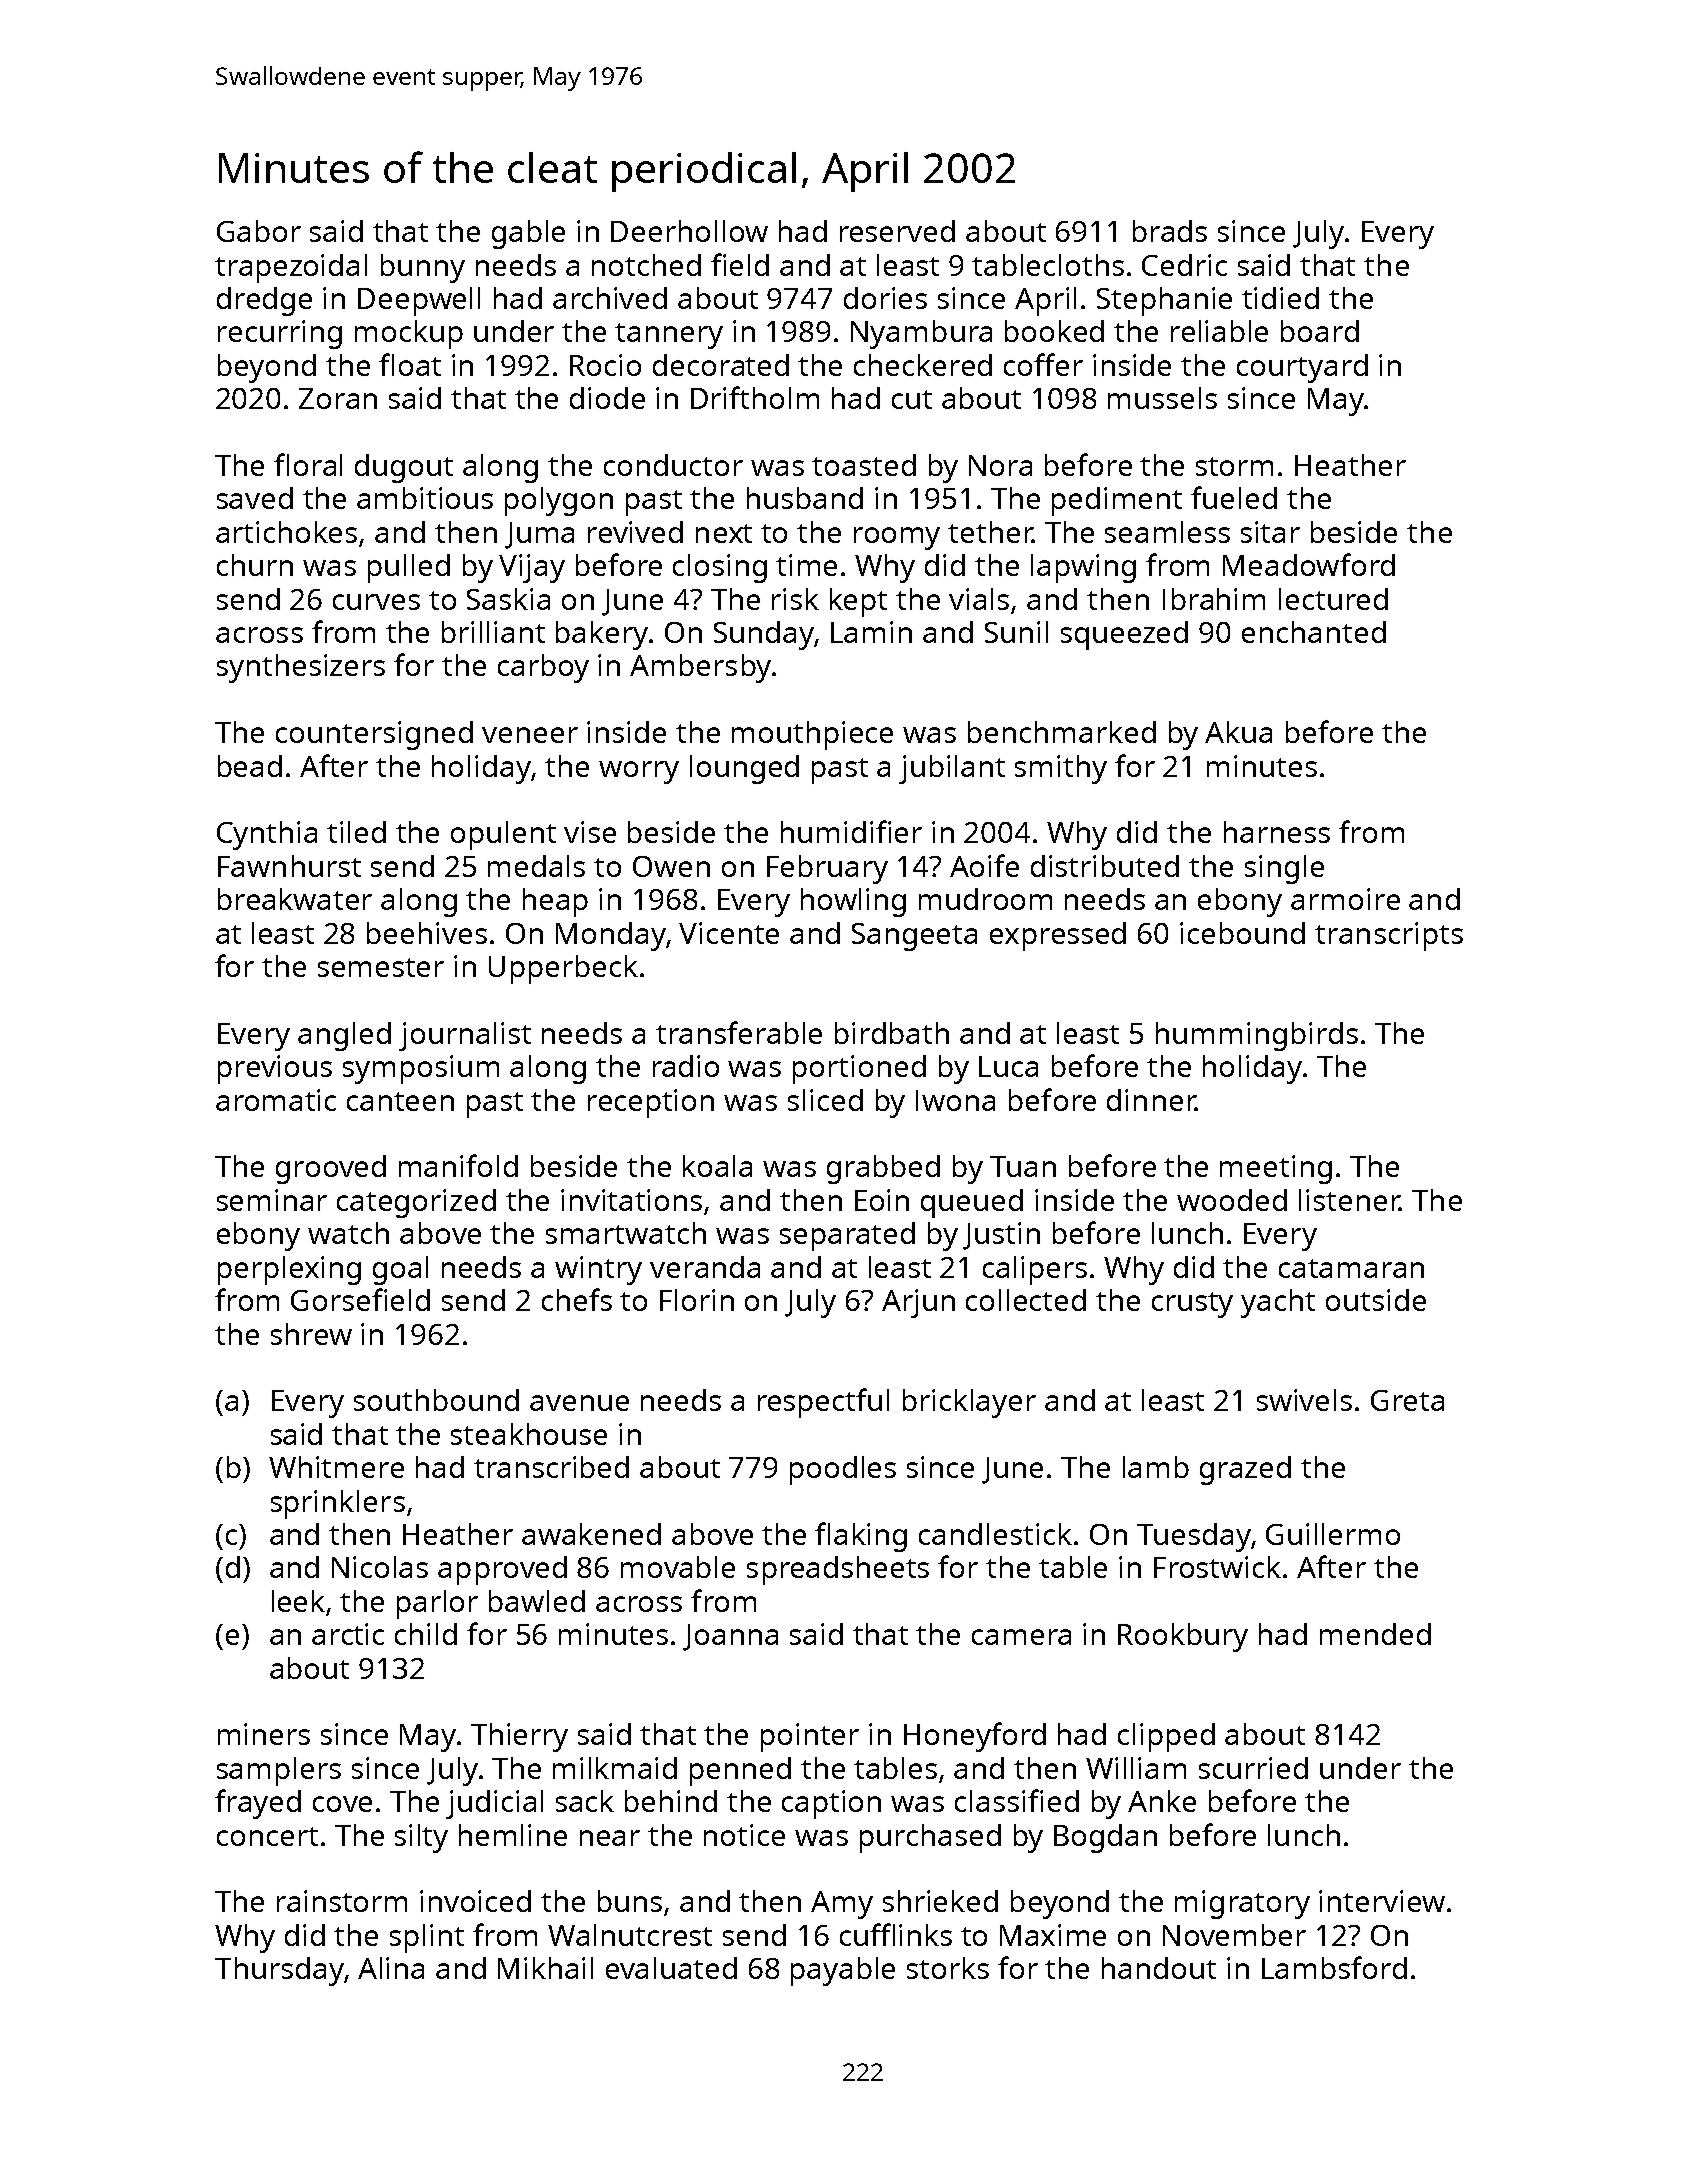  What do you see at coordinates (631, 1200) in the screenshot?
I see `invitations` at bounding box center [631, 1200].
